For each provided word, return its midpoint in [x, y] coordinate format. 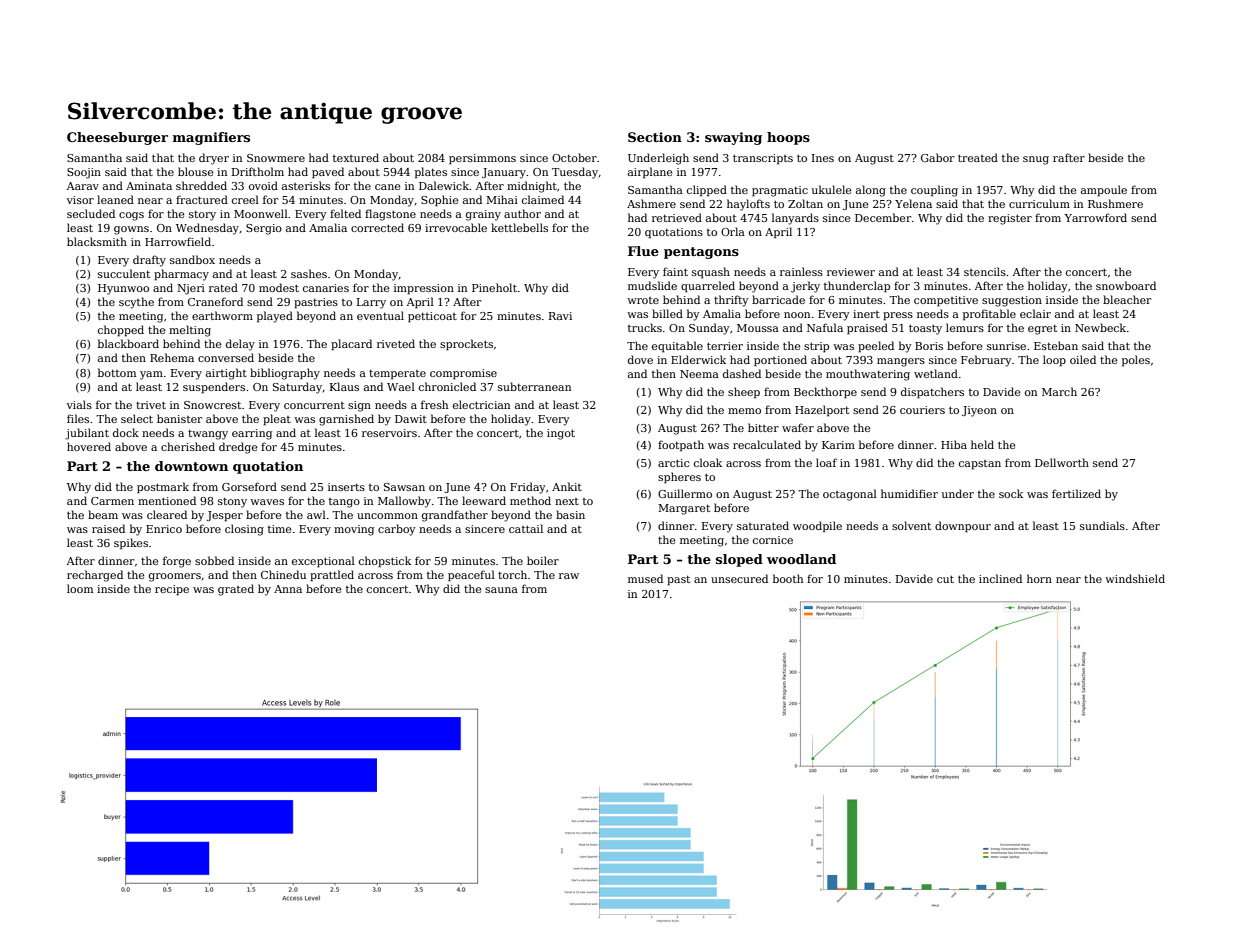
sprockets [466, 345]
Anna [288, 589]
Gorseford [249, 486]
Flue [643, 251]
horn [1039, 578]
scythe [136, 303]
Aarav [83, 186]
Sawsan [404, 487]
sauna [501, 590]
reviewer [851, 272]
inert [866, 314]
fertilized [1076, 493]
